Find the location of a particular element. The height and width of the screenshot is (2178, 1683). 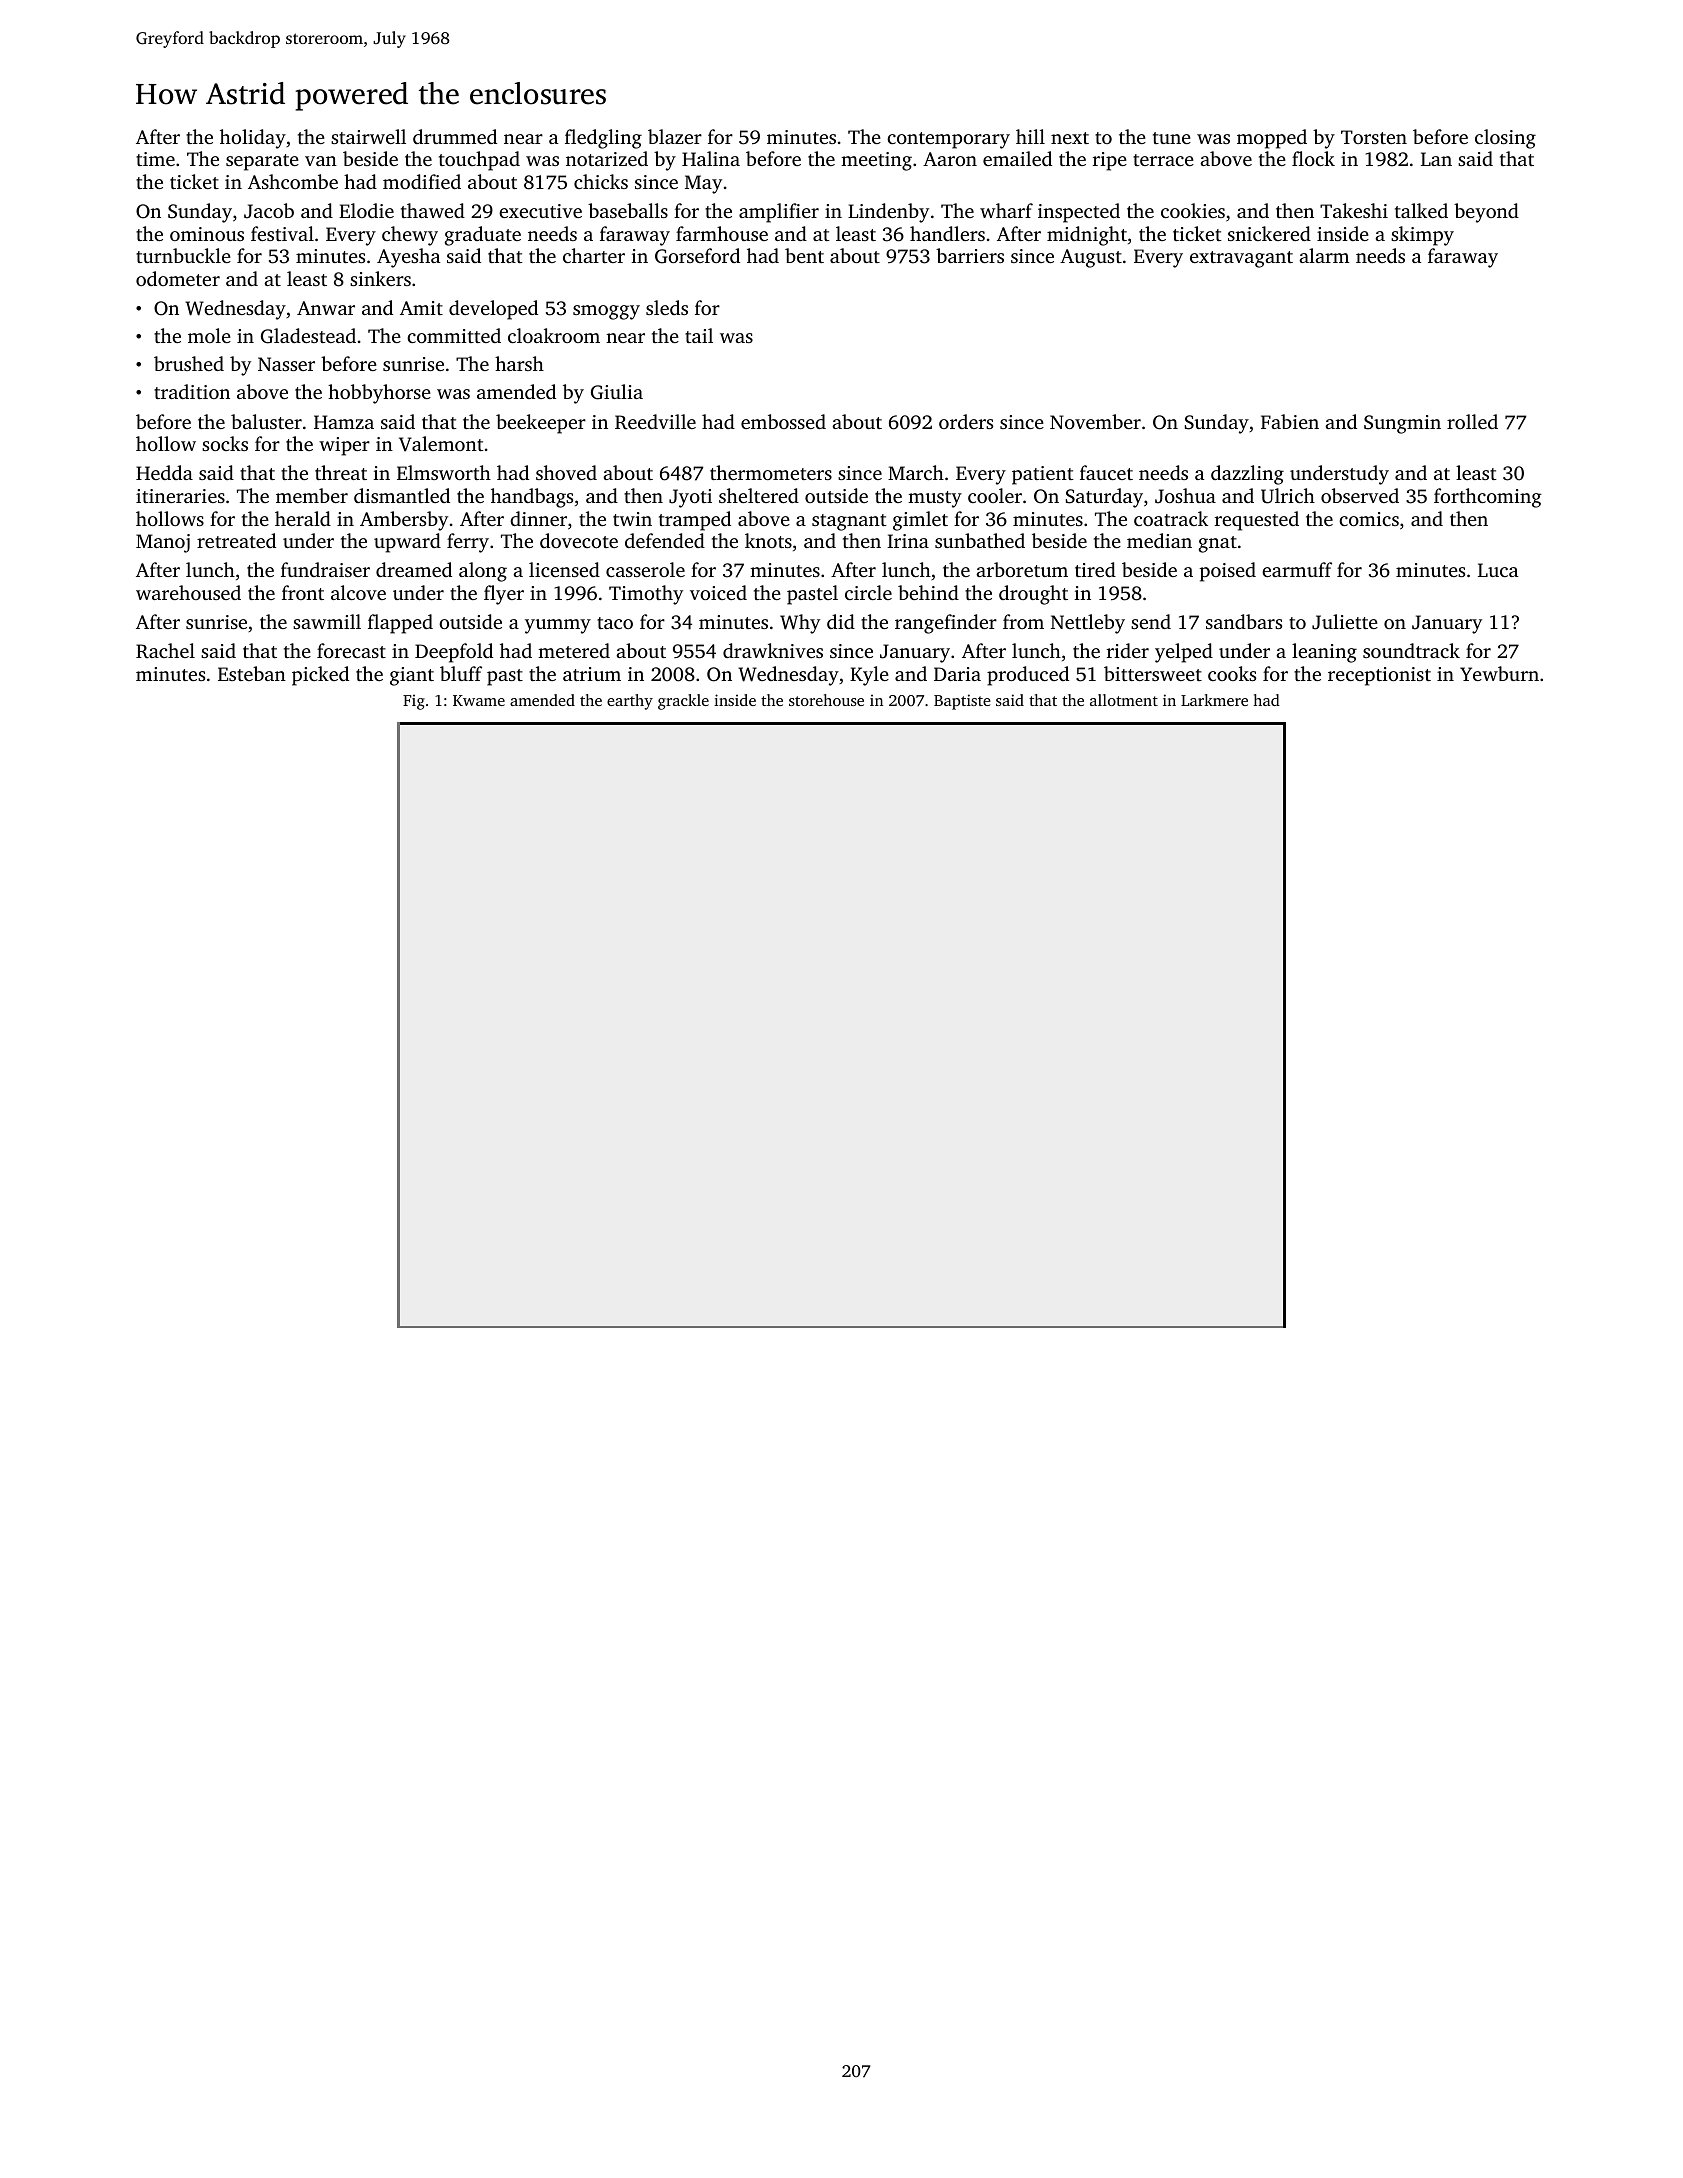

Valemont is located at coordinates (441, 444).
